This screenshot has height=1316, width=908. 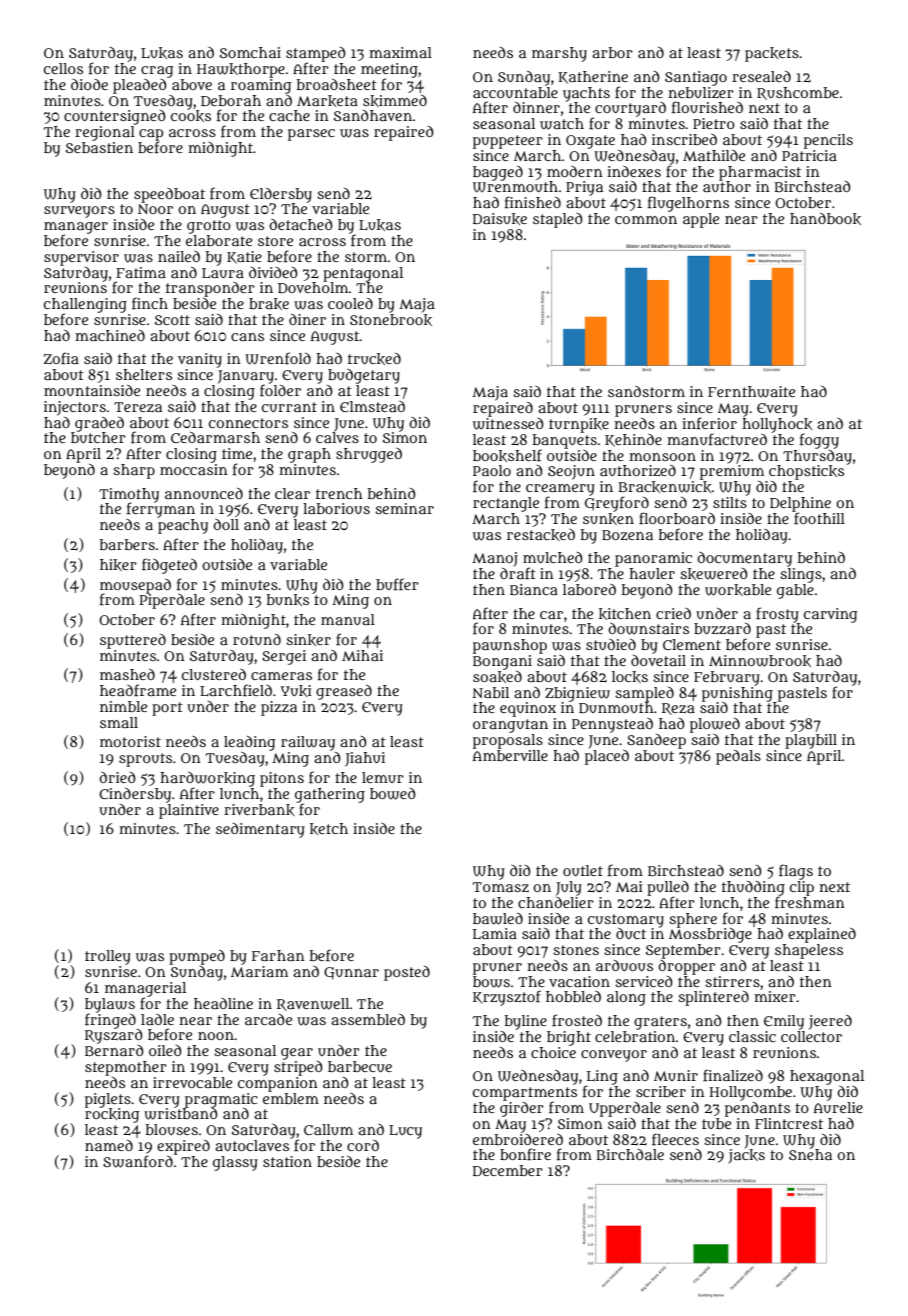 I want to click on stamped, so click(x=316, y=54).
